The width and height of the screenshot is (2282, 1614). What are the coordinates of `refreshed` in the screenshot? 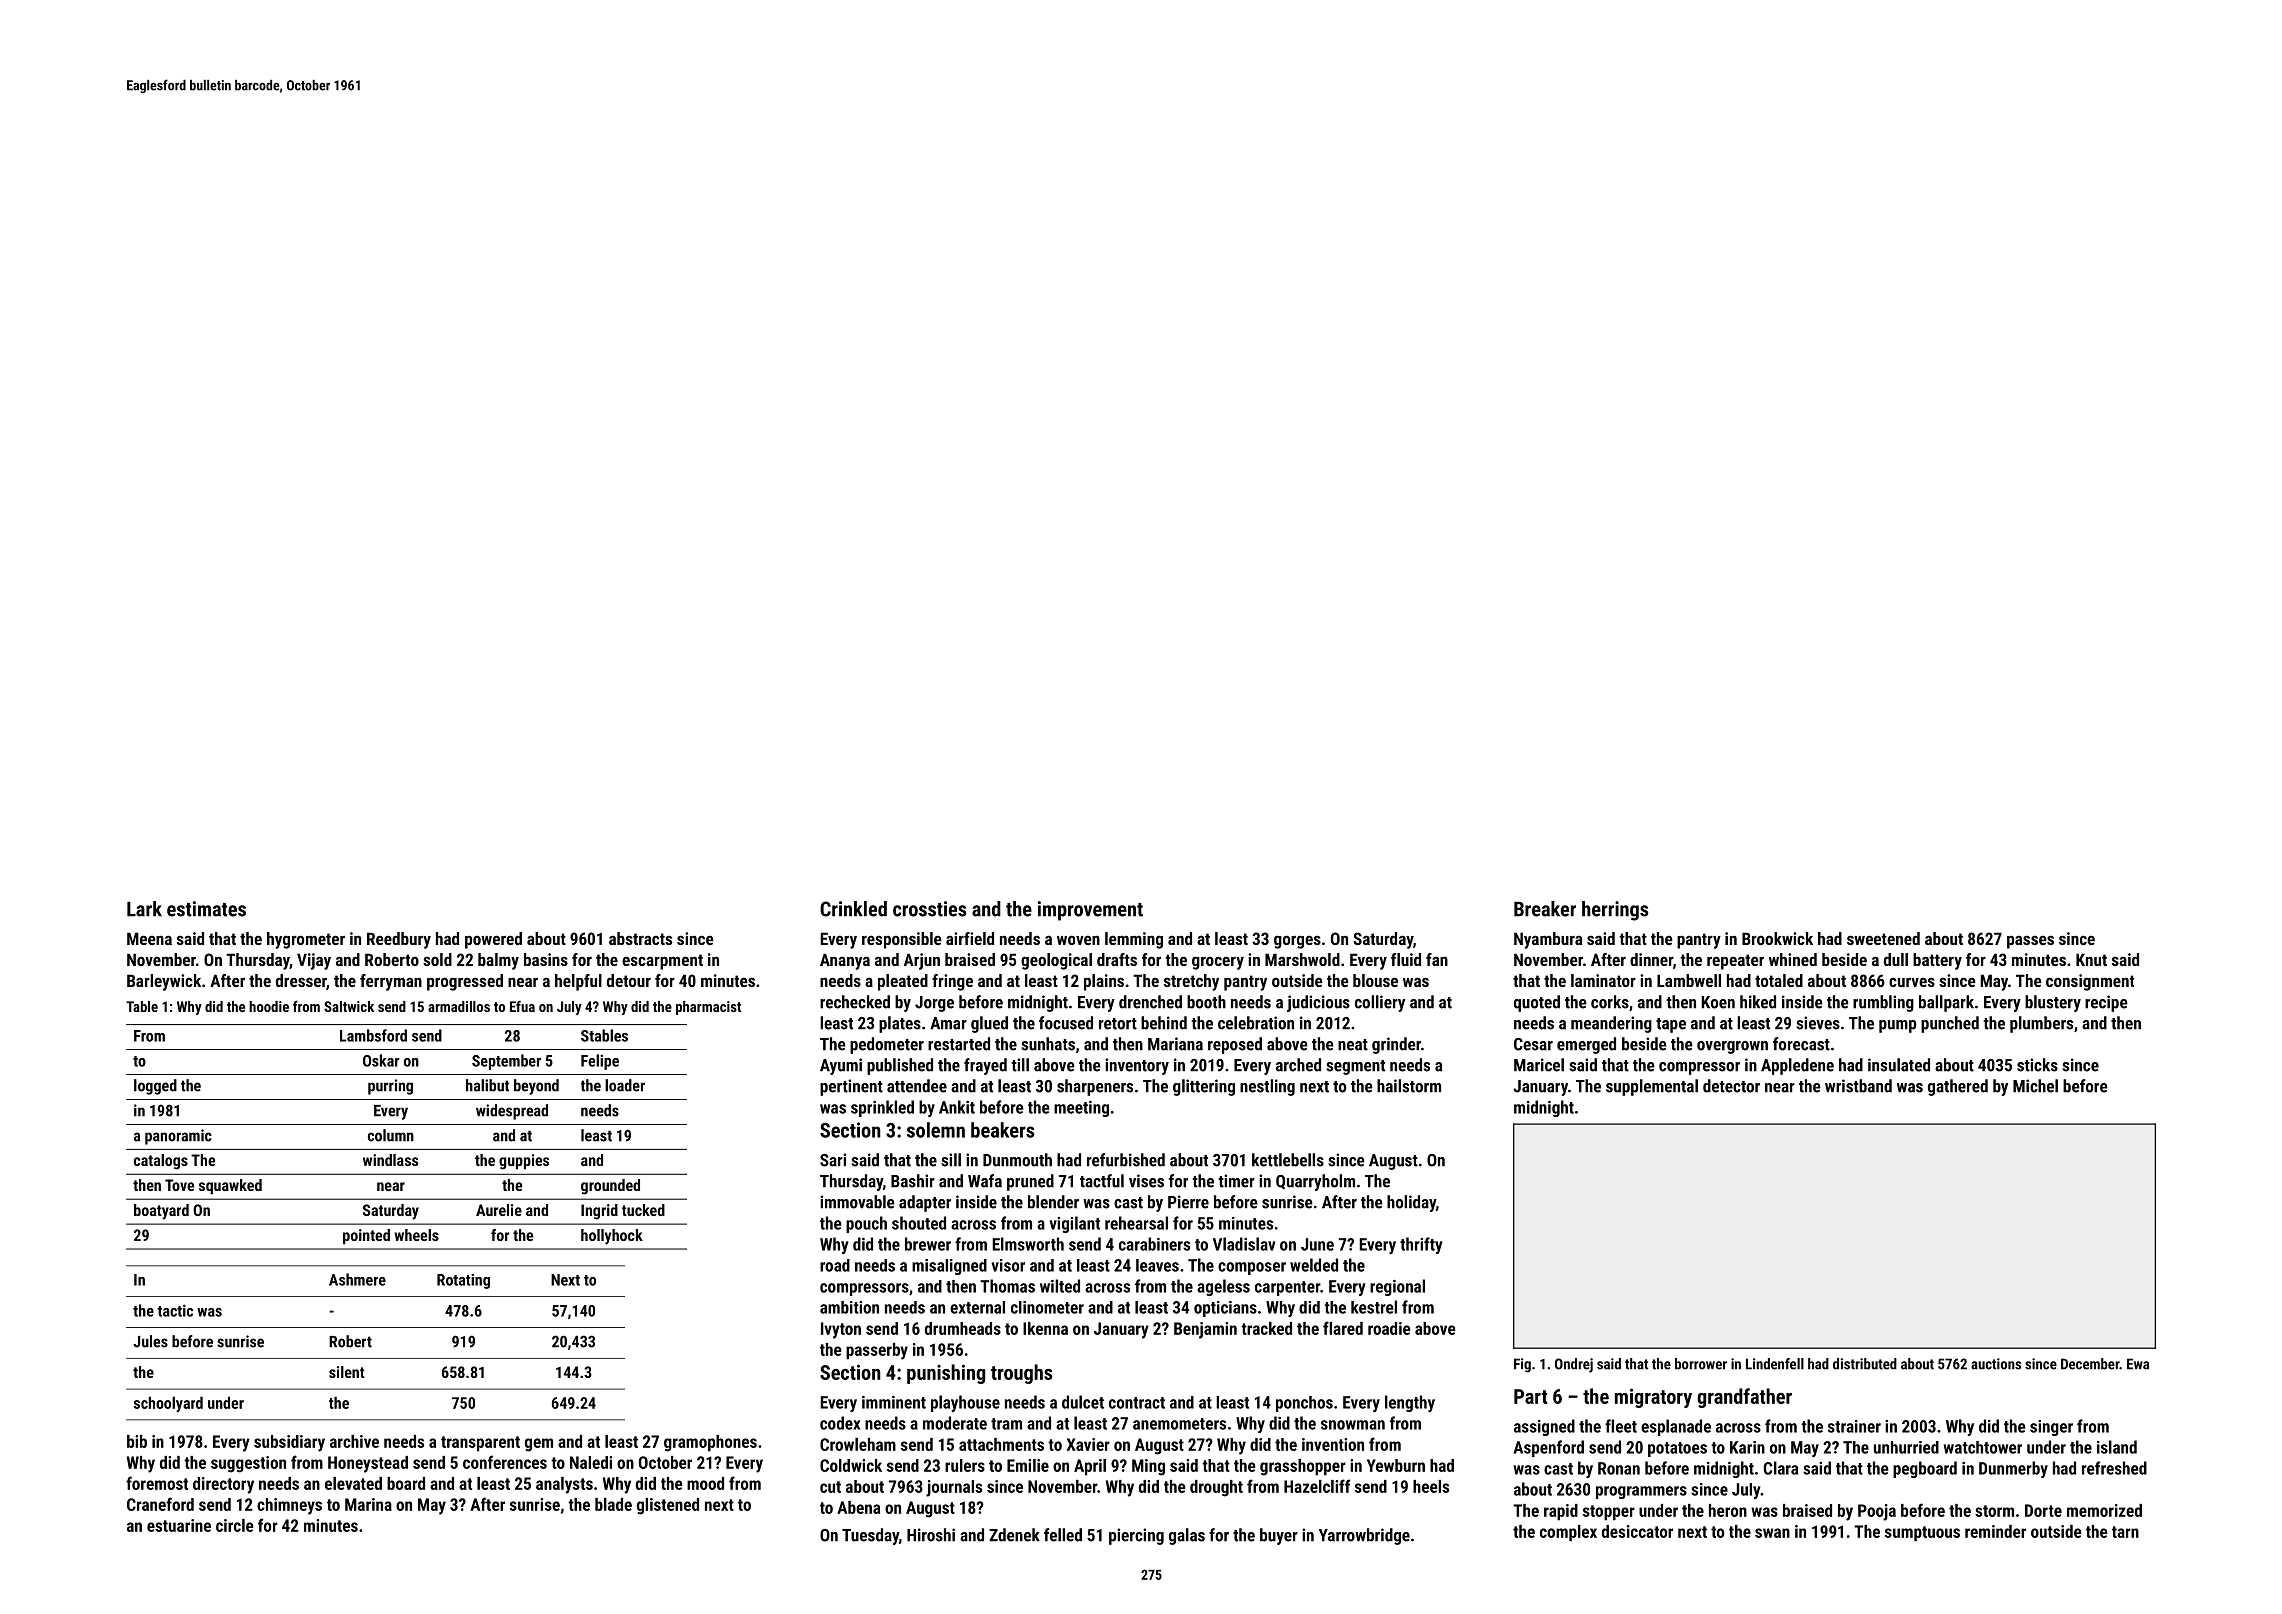 It's located at (2114, 1468).
